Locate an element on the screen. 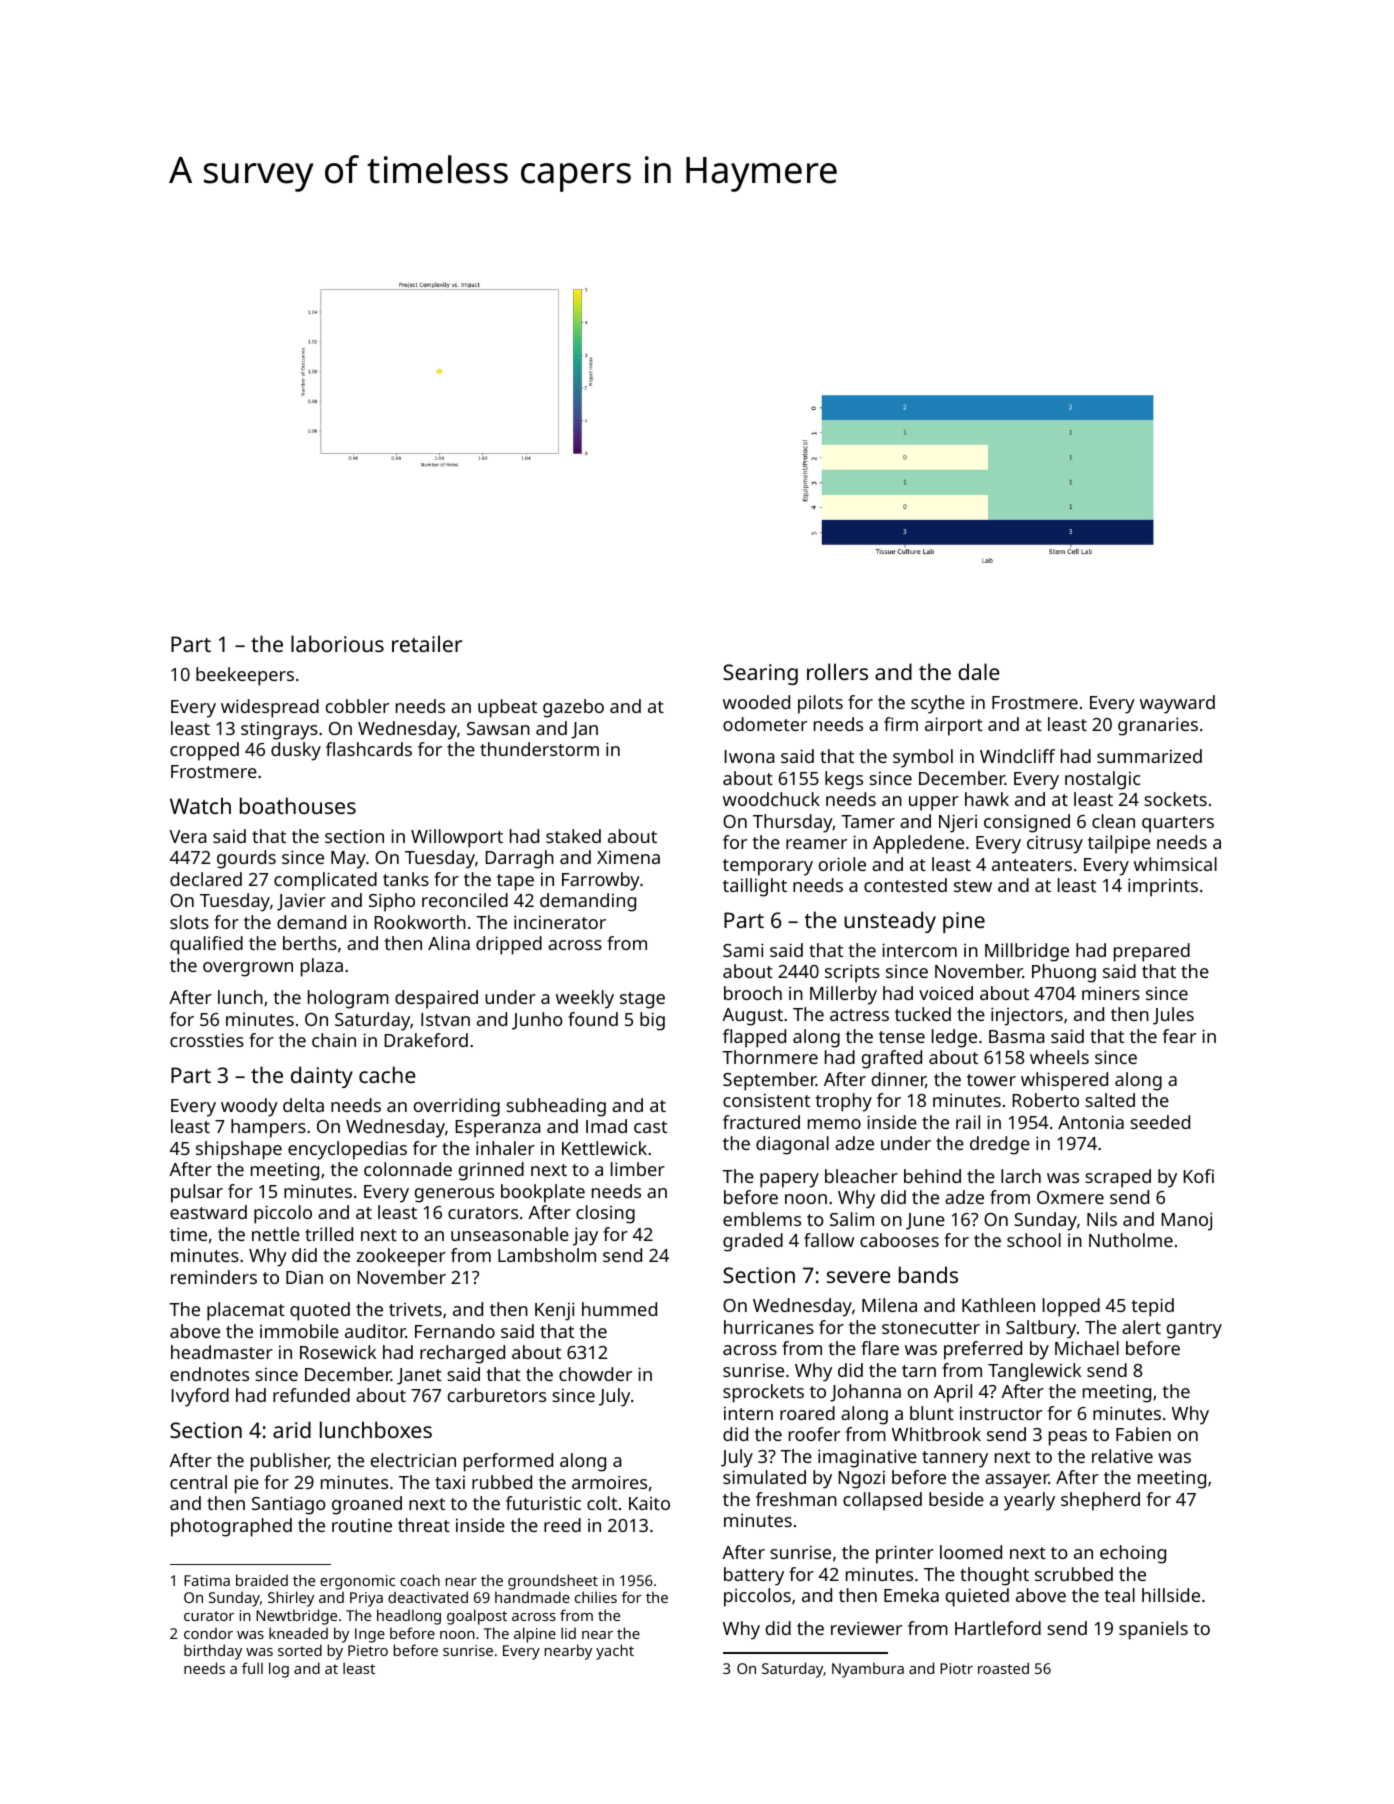  Jules is located at coordinates (1173, 1016).
